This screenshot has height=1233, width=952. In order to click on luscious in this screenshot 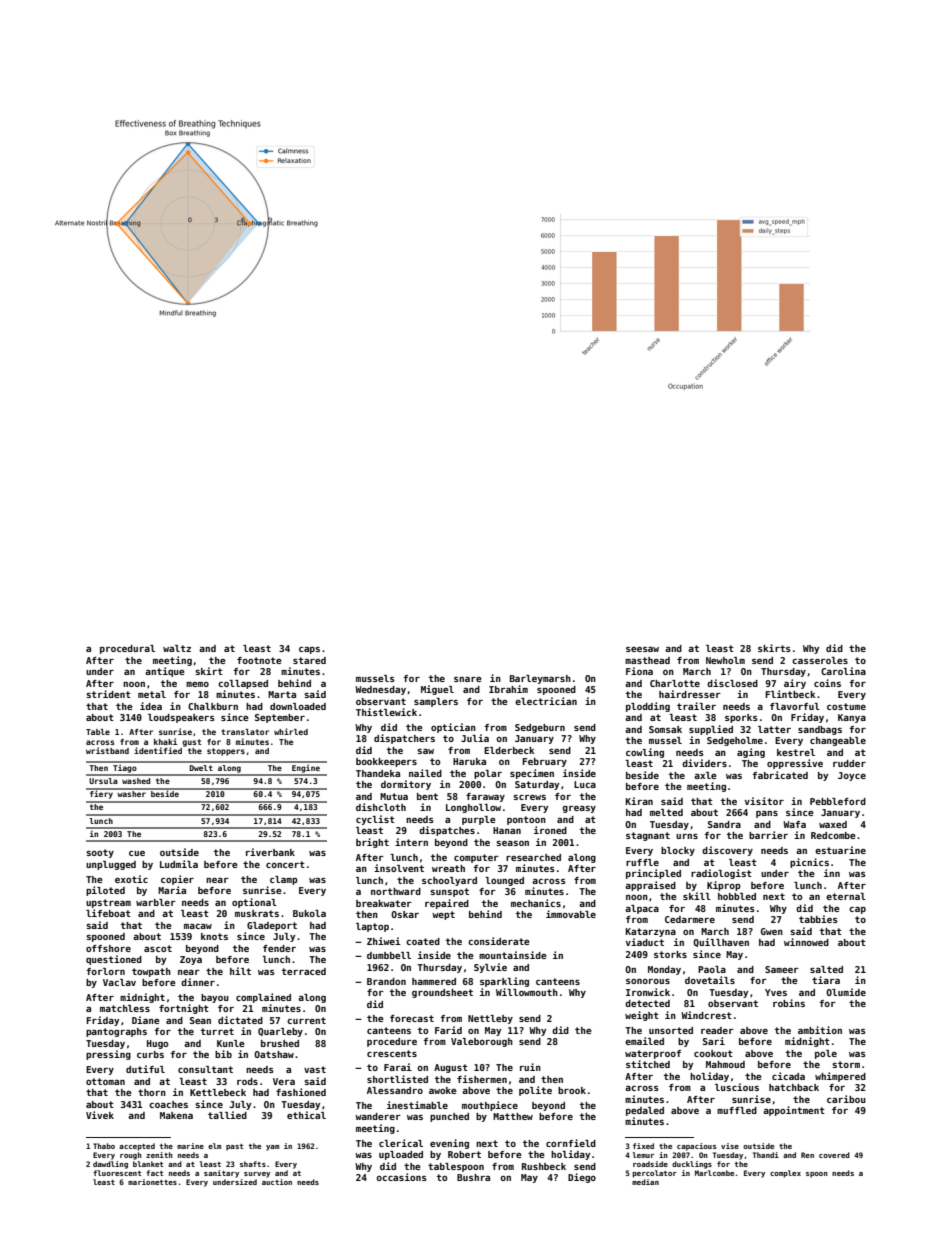, I will do `click(737, 1087)`.
